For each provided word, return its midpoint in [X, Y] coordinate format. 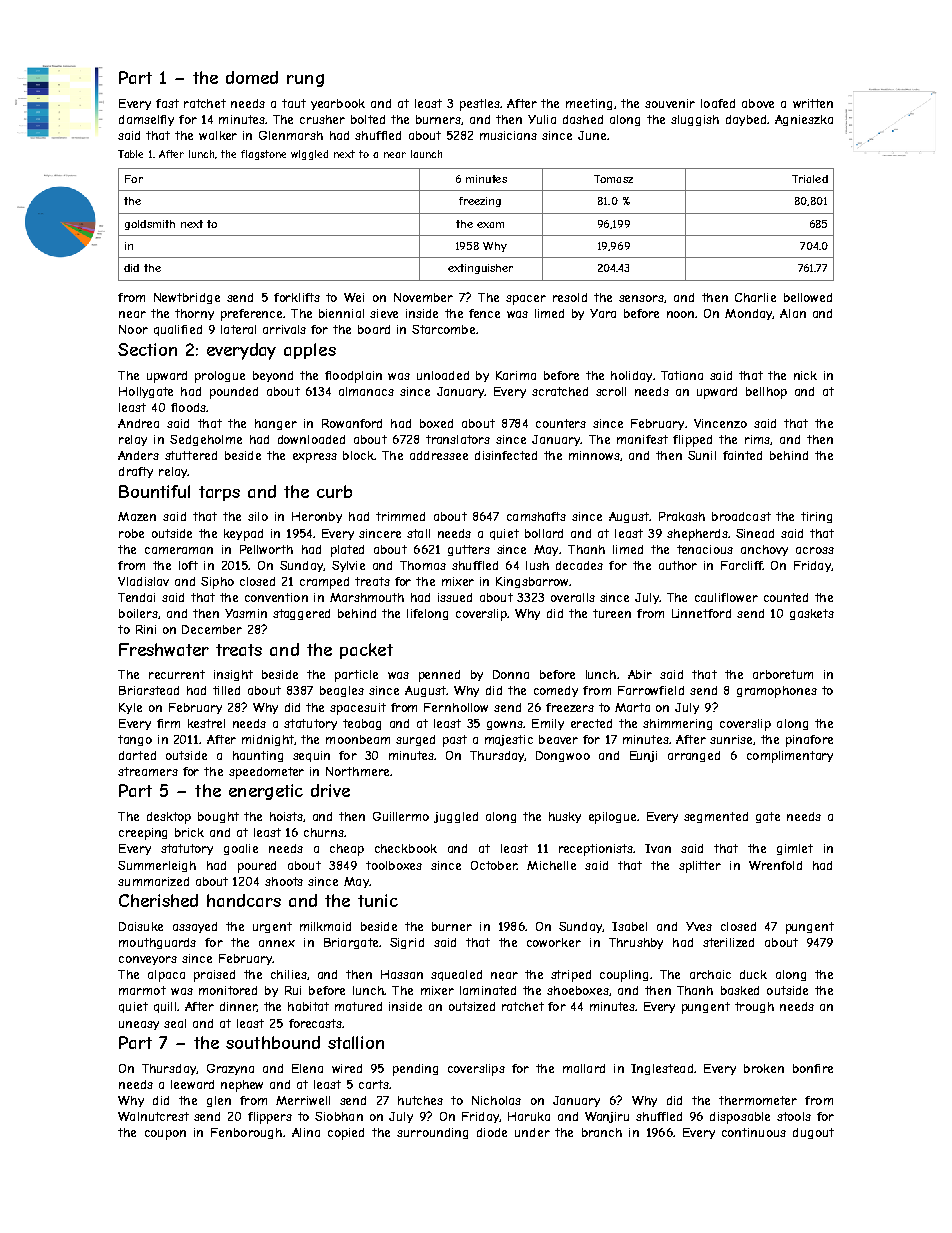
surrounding [432, 1133]
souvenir [670, 103]
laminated [488, 990]
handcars [244, 900]
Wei [354, 297]
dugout [813, 1133]
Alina [306, 1132]
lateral [238, 329]
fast [167, 103]
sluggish [695, 120]
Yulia [542, 119]
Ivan [658, 848]
